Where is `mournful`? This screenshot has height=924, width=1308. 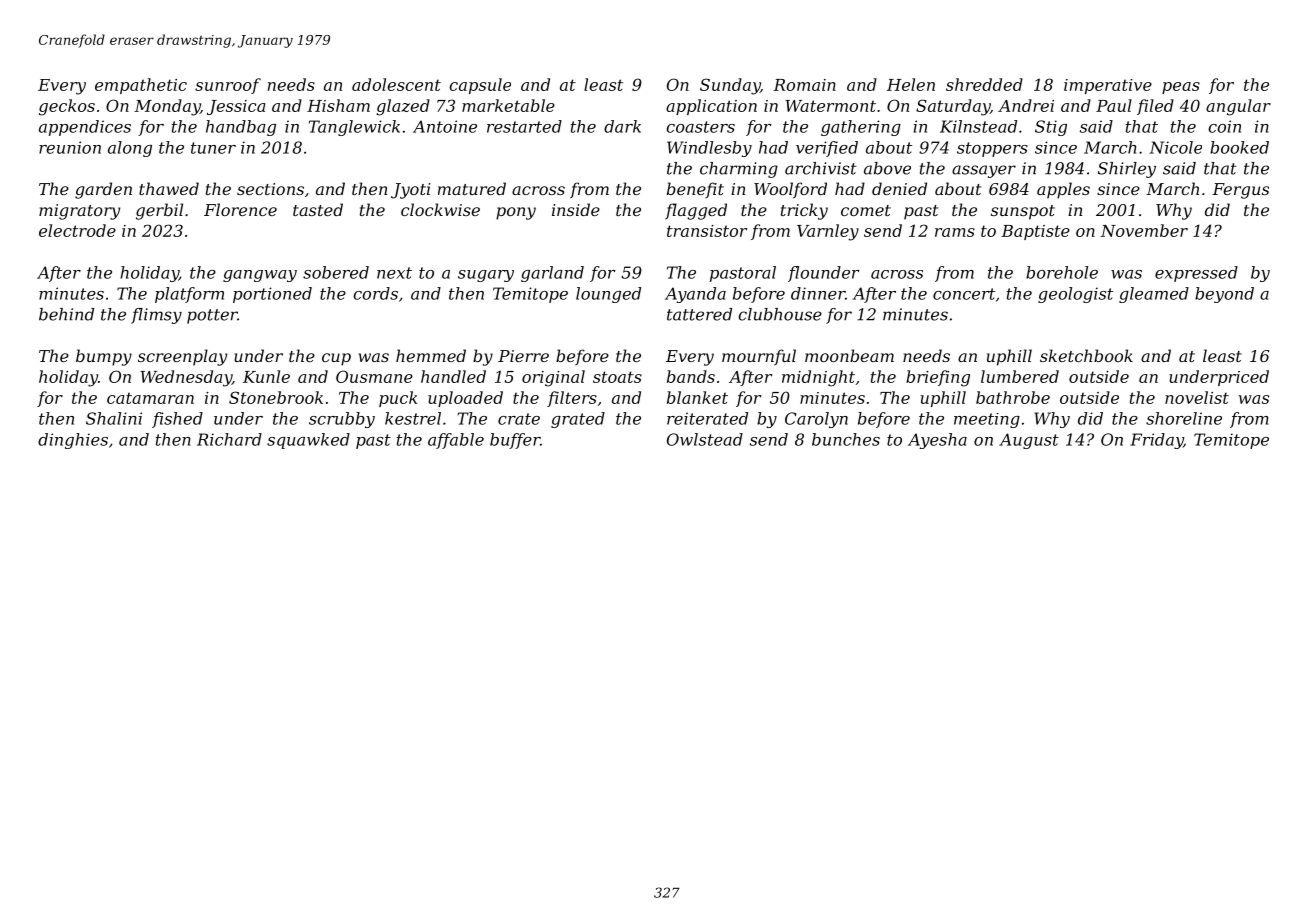 mournful is located at coordinates (759, 357).
